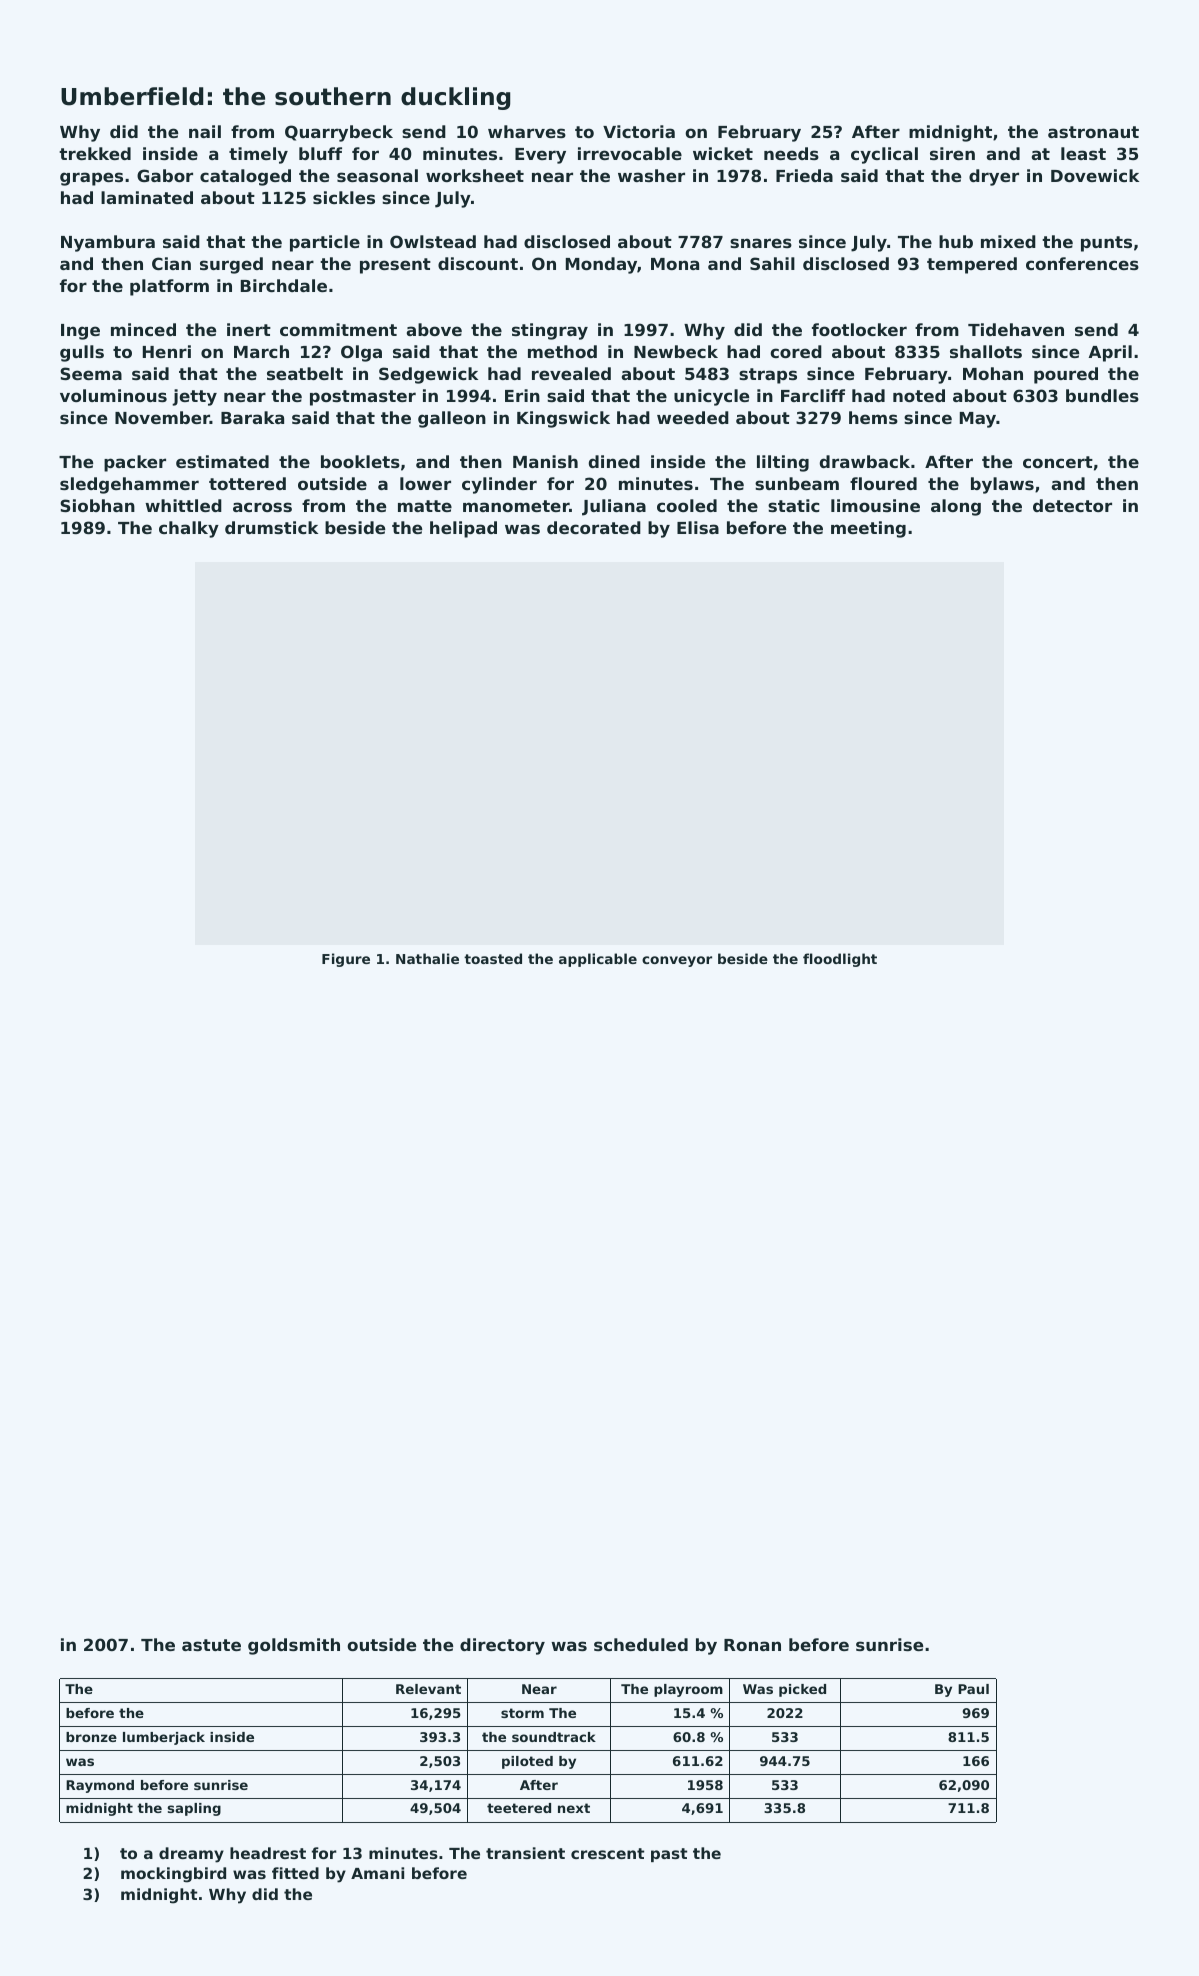 This page has width=1199, height=1976. Describe the element at coordinates (463, 529) in the page. I see `helipad` at that location.
